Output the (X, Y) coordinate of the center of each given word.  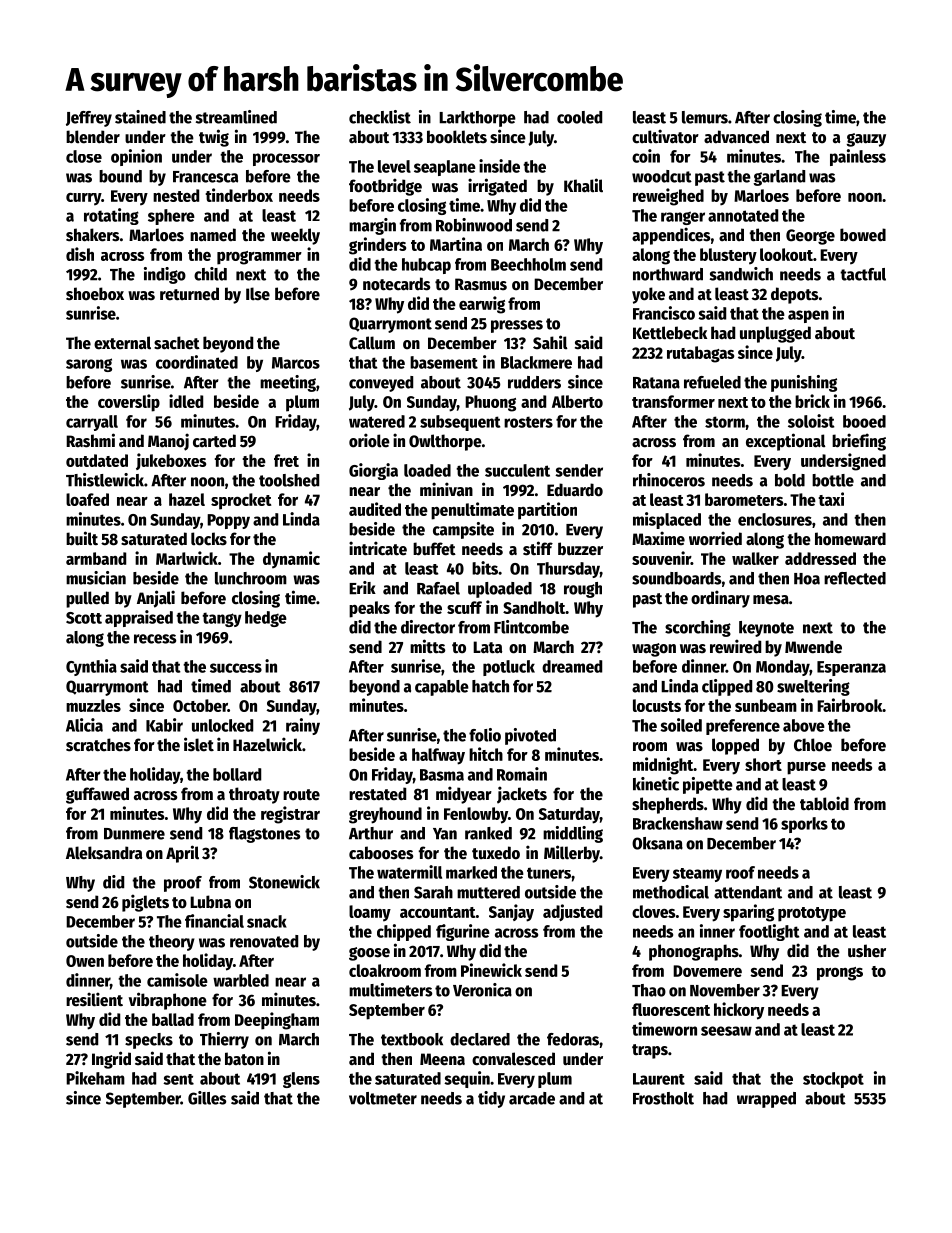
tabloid (824, 803)
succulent (517, 470)
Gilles (207, 1098)
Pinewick (491, 970)
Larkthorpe (477, 119)
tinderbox (239, 195)
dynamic (291, 560)
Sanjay (511, 913)
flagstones (264, 835)
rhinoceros (669, 480)
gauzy (866, 140)
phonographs (694, 952)
